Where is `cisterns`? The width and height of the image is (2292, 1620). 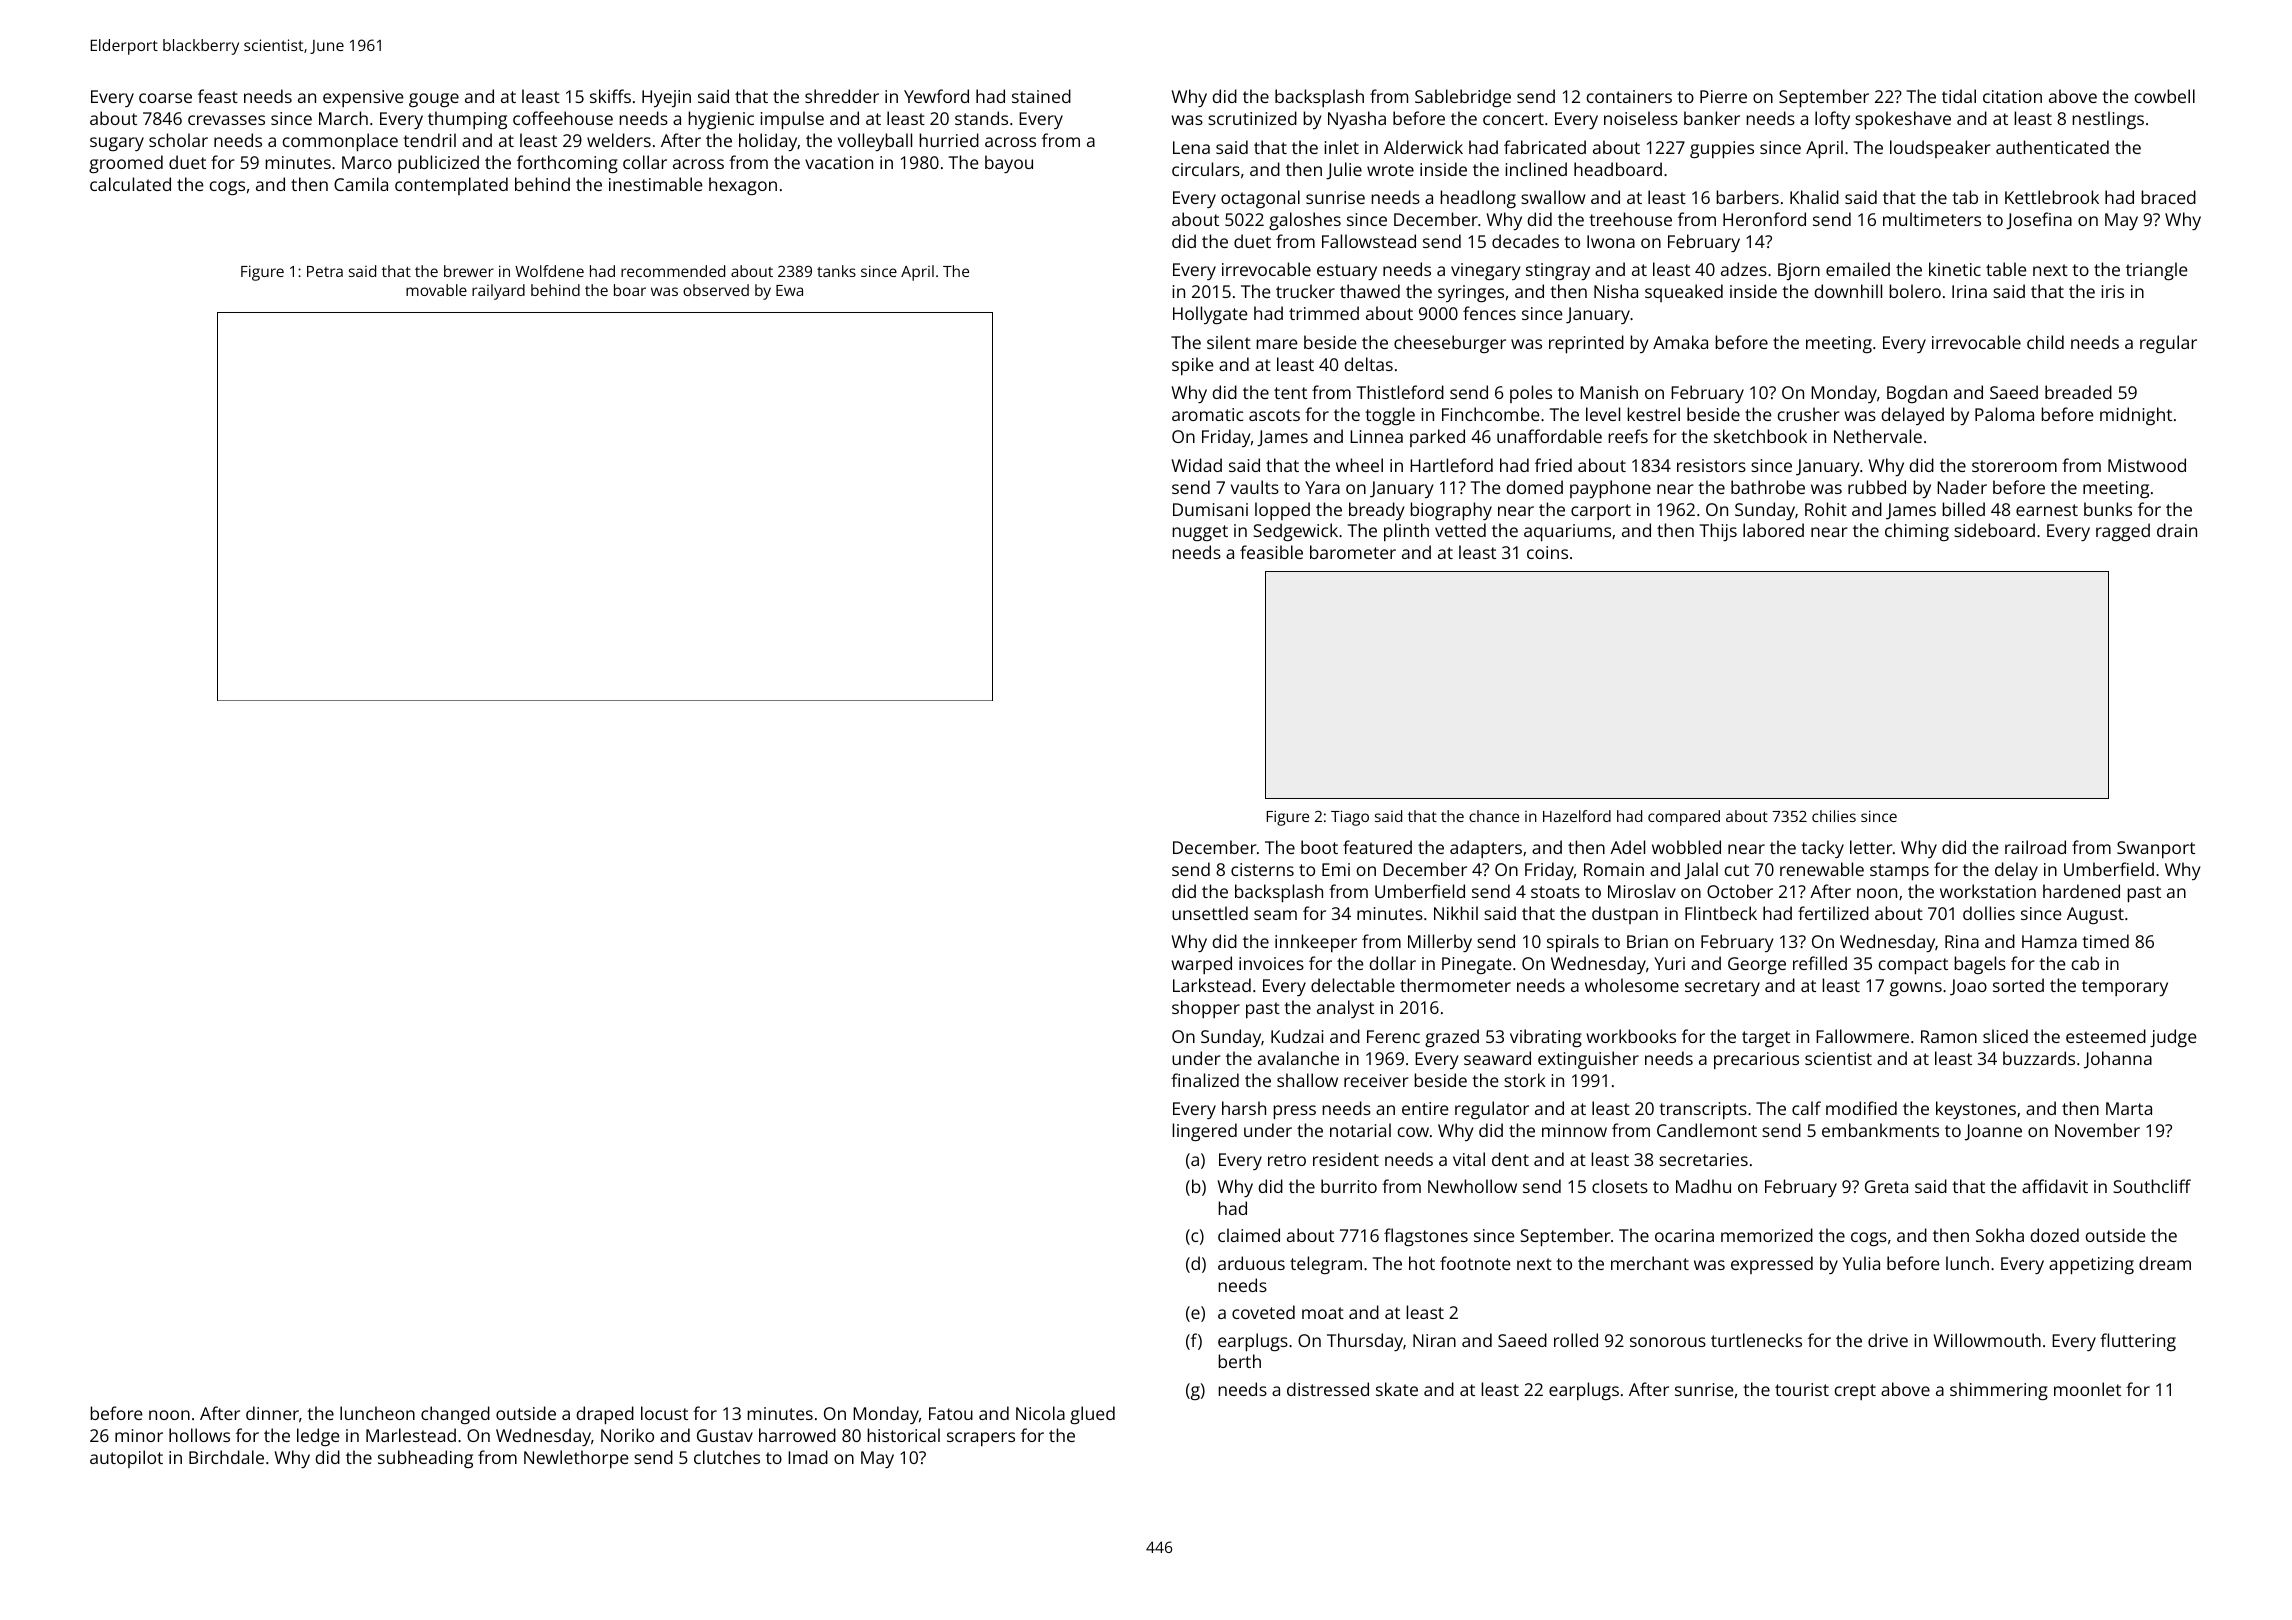
cisterns is located at coordinates (1262, 869).
